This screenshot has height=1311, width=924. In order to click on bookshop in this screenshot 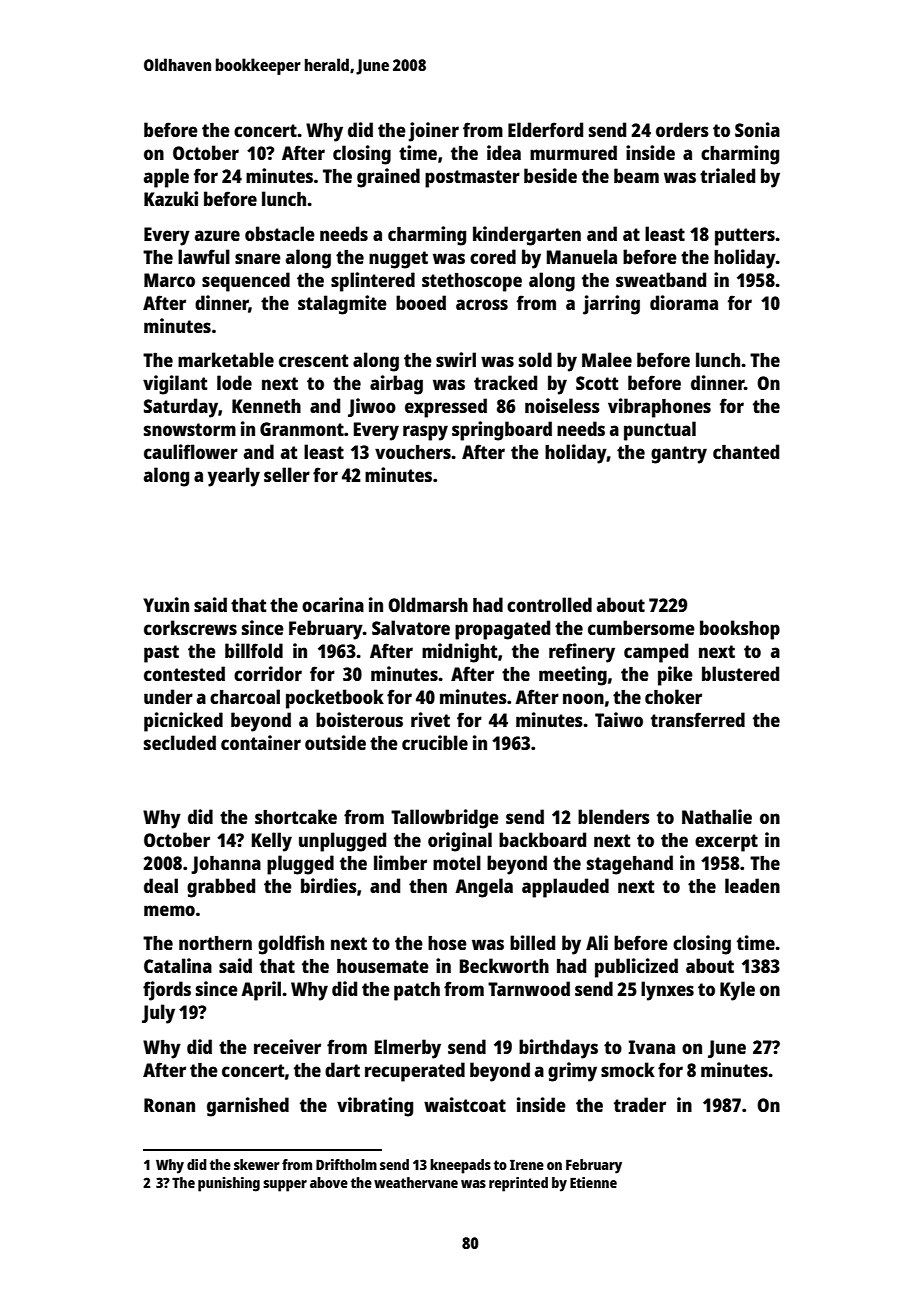, I will do `click(740, 630)`.
